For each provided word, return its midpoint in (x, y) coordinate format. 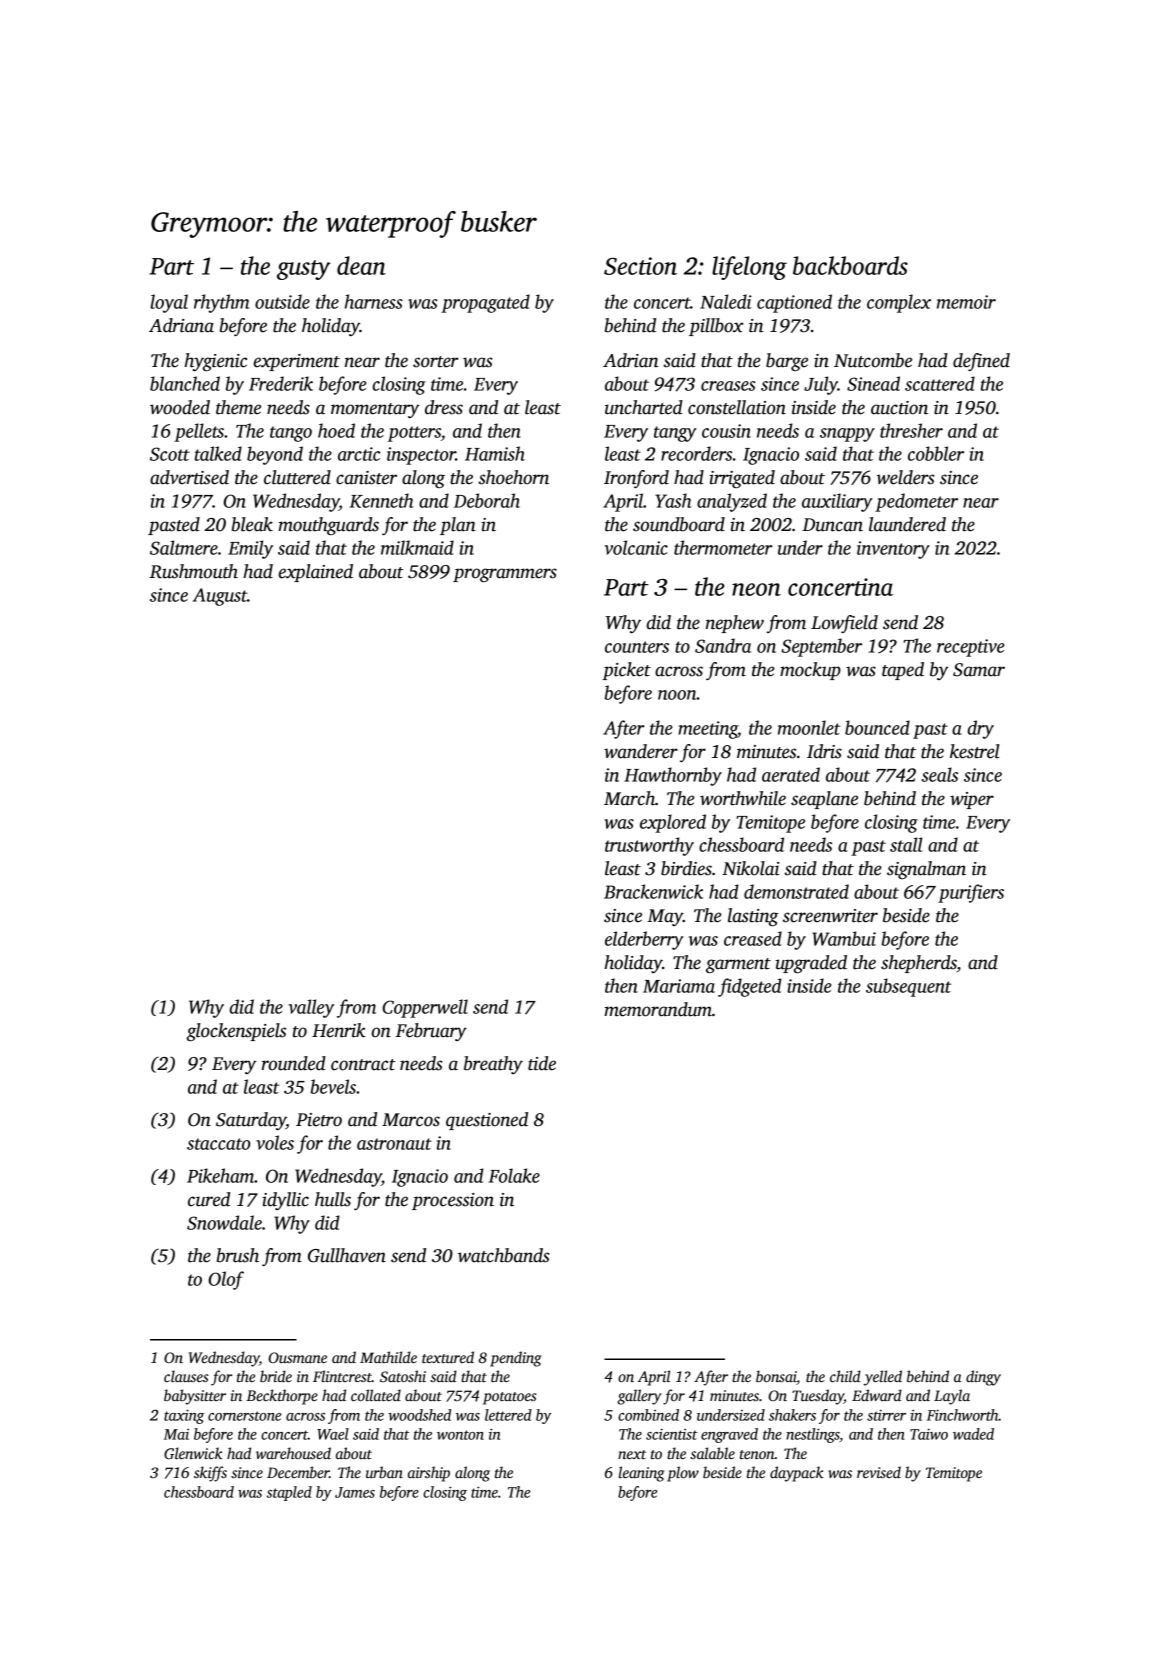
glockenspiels (236, 1032)
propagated (485, 303)
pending (516, 1359)
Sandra (723, 645)
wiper (972, 800)
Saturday (251, 1121)
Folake (514, 1175)
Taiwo (929, 1434)
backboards (850, 265)
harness (374, 301)
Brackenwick (653, 891)
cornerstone (244, 1416)
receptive (971, 648)
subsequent (908, 987)
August (220, 597)
